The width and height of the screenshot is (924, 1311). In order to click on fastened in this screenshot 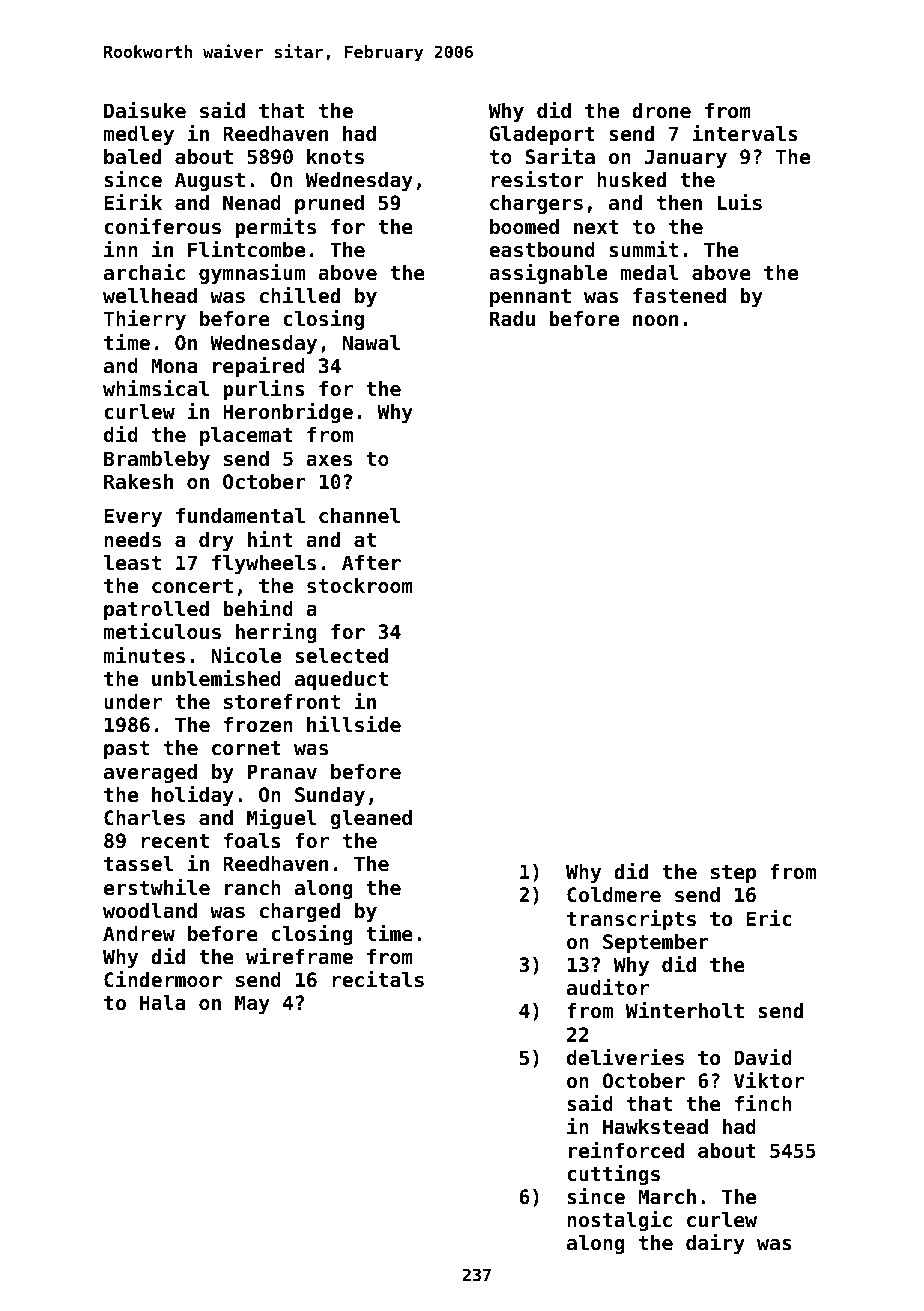, I will do `click(679, 296)`.
